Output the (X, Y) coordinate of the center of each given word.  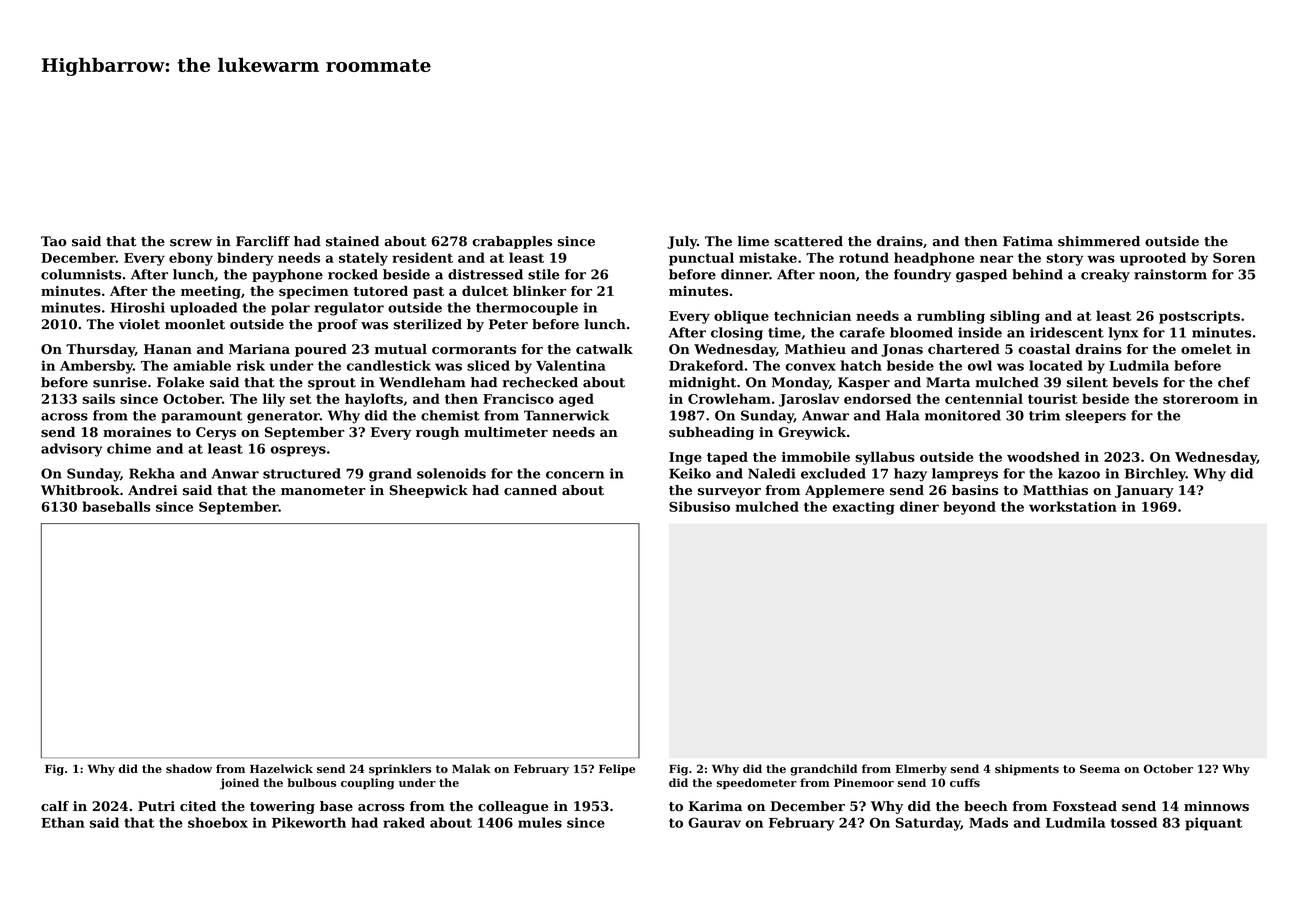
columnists (81, 274)
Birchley (1155, 475)
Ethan (63, 822)
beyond (969, 508)
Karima (715, 806)
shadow (189, 768)
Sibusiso (699, 506)
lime (753, 241)
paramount (201, 417)
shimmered (1099, 241)
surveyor (729, 493)
